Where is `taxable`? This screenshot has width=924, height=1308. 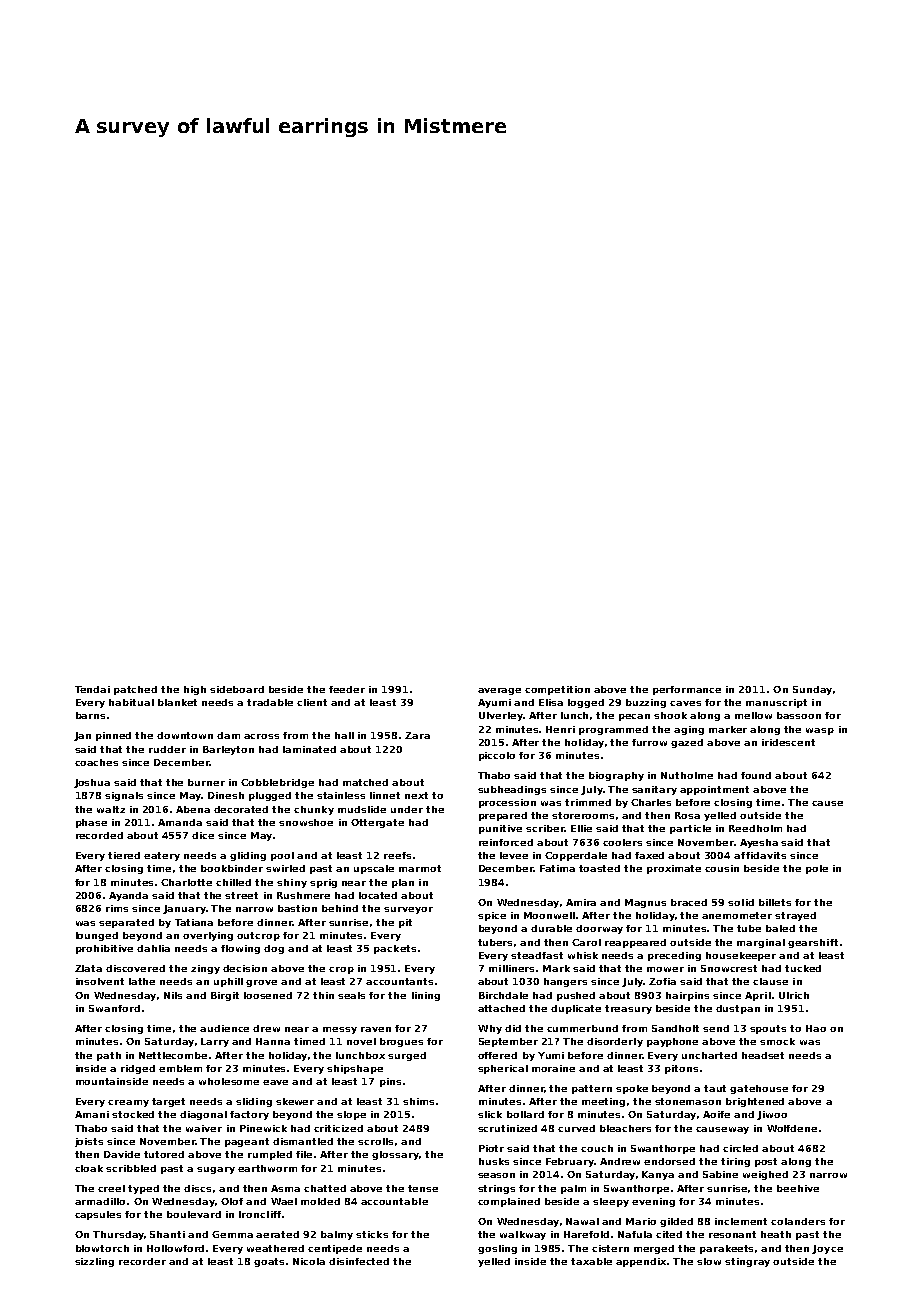
taxable is located at coordinates (591, 1261).
